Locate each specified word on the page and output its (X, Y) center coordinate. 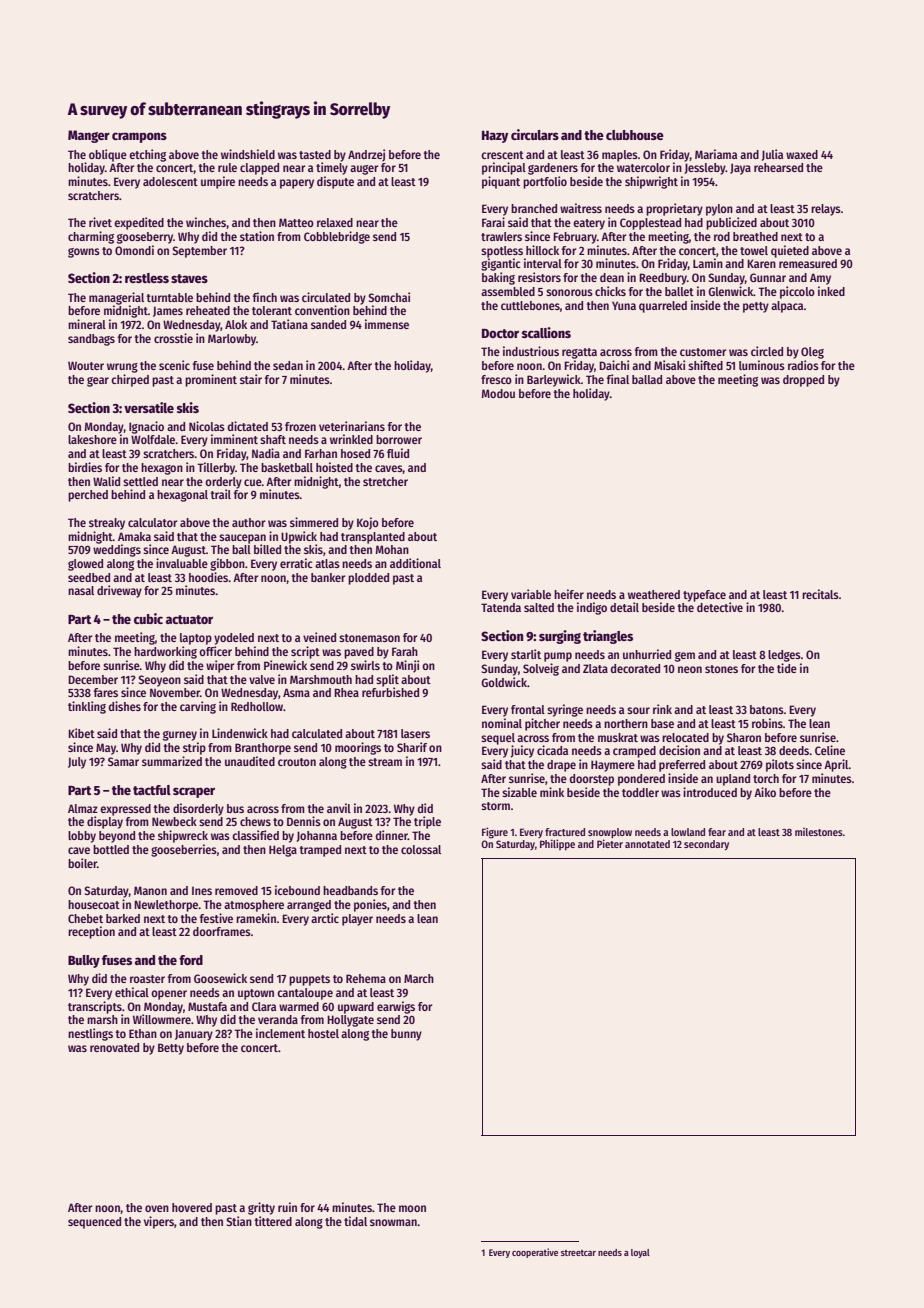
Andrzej (366, 155)
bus (235, 808)
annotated (647, 844)
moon (412, 1208)
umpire (218, 182)
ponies (370, 905)
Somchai (389, 297)
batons (767, 709)
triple (427, 822)
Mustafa (207, 1006)
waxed (802, 154)
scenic (174, 365)
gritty (261, 1208)
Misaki (669, 365)
